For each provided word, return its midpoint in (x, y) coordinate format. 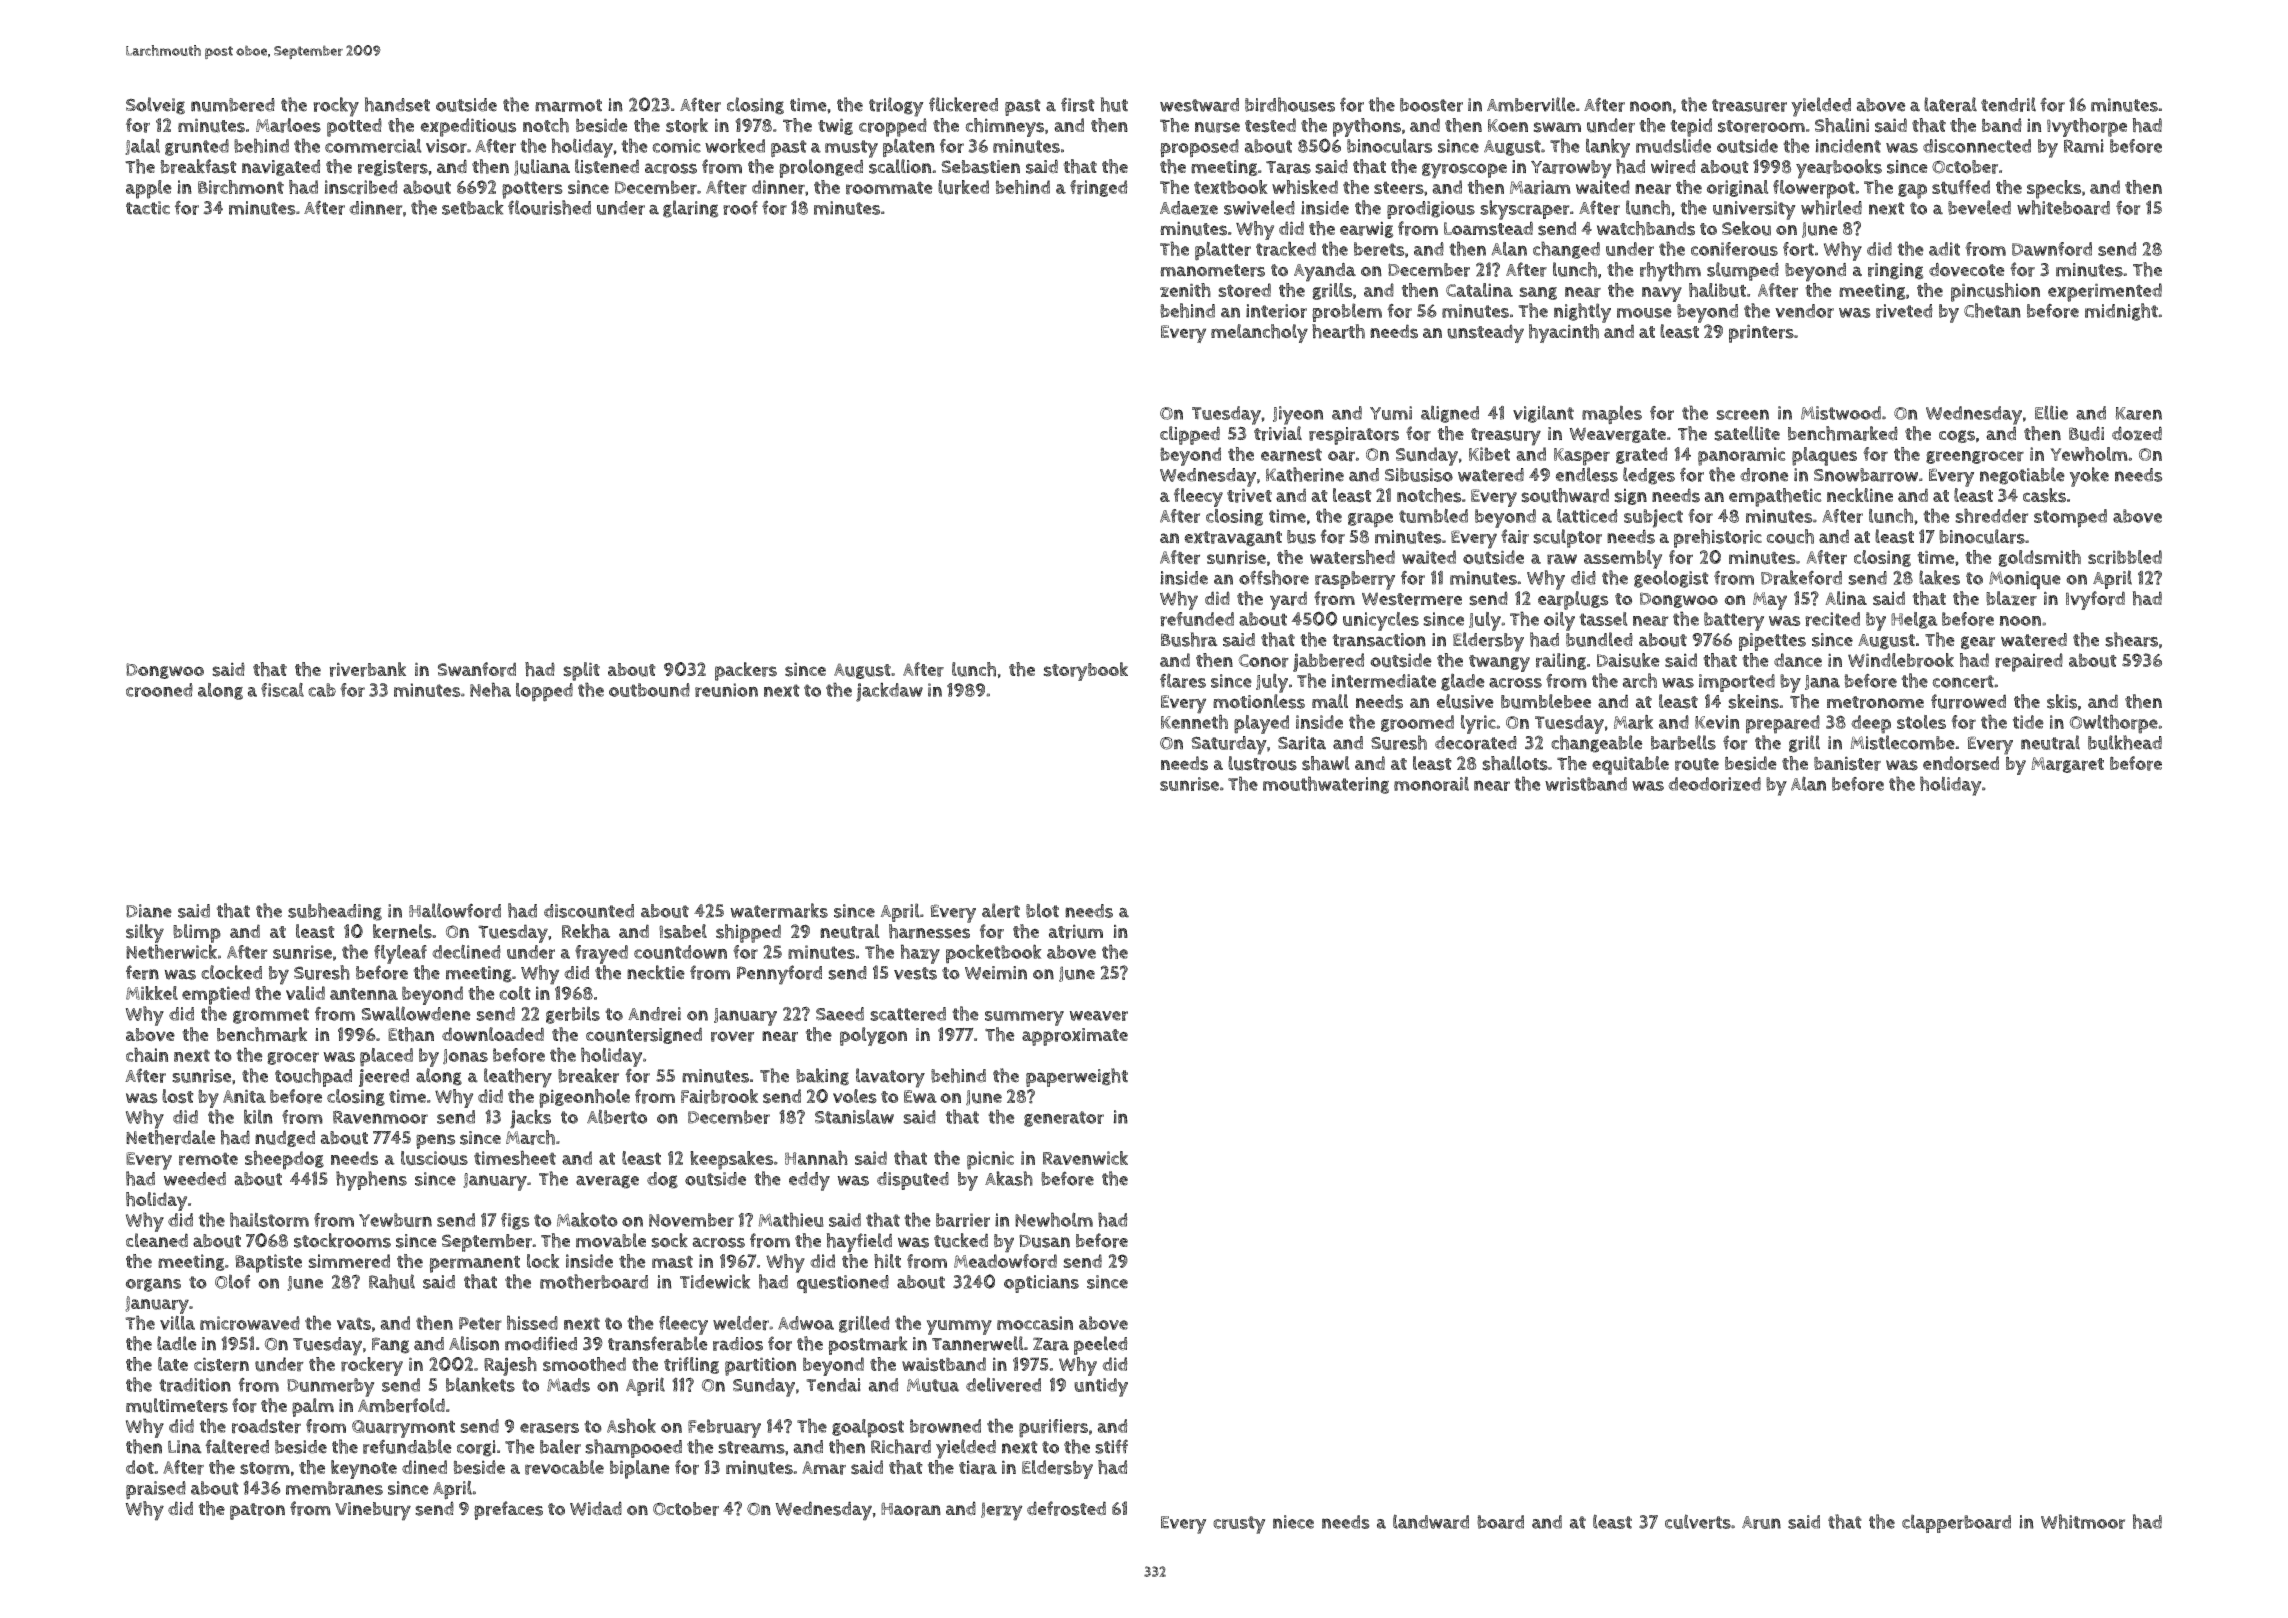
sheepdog (284, 1160)
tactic (148, 208)
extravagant (1233, 539)
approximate (1075, 1037)
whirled (1831, 207)
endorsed (1961, 763)
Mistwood (1841, 413)
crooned (159, 690)
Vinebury (373, 1511)
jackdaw (889, 692)
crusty (1239, 1525)
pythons (1367, 127)
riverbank (367, 669)
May (1770, 601)
